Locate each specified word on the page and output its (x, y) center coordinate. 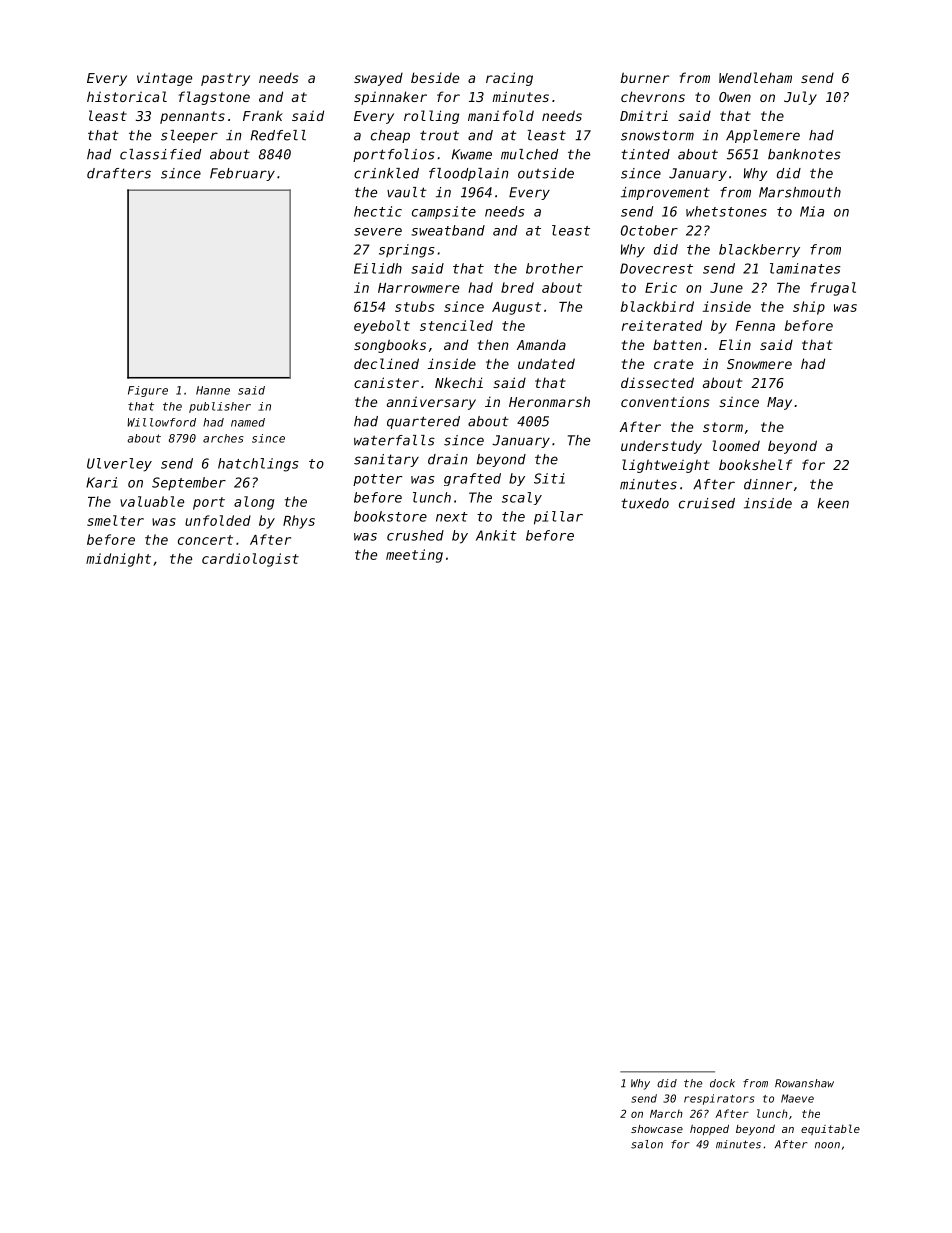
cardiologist (250, 560)
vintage (164, 79)
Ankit (496, 535)
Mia (812, 211)
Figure (148, 391)
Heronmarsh (549, 401)
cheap (390, 136)
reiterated (662, 325)
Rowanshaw (804, 1083)
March (666, 1113)
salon (647, 1144)
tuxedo (645, 503)
